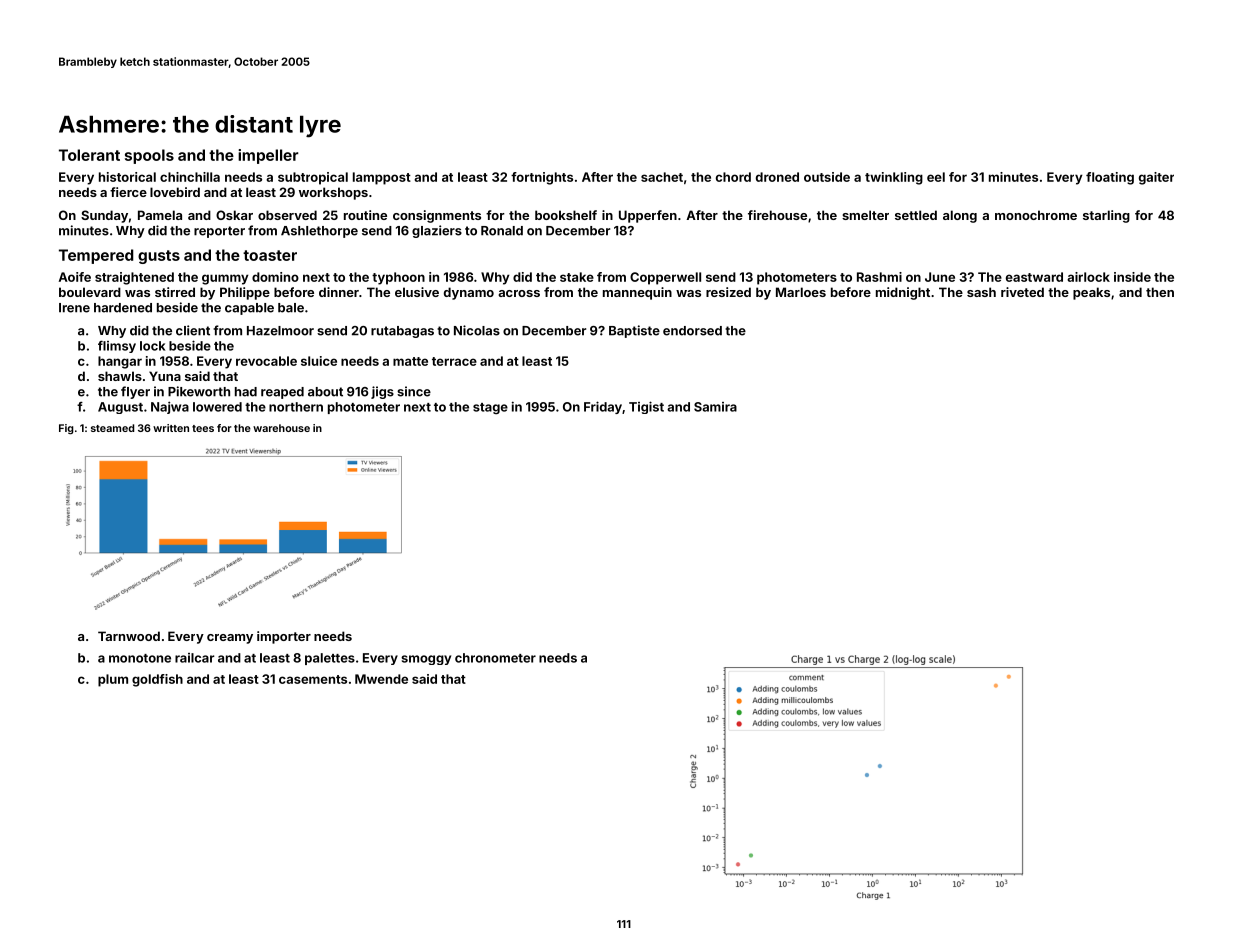  Describe the element at coordinates (715, 407) in the image. I see `Samira` at that location.
